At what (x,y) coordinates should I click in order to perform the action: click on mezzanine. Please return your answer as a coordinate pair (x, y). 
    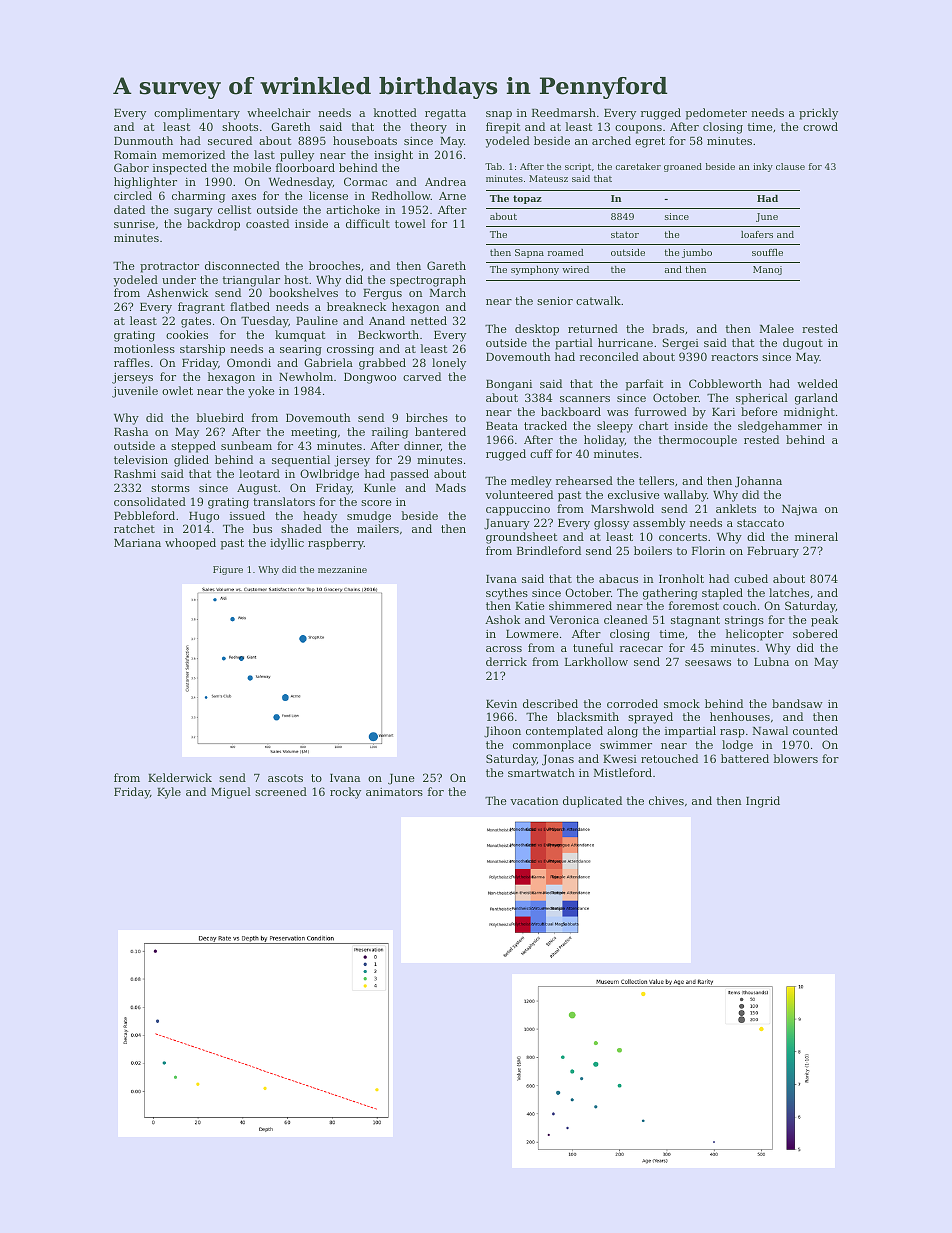
    Looking at the image, I should click on (342, 569).
